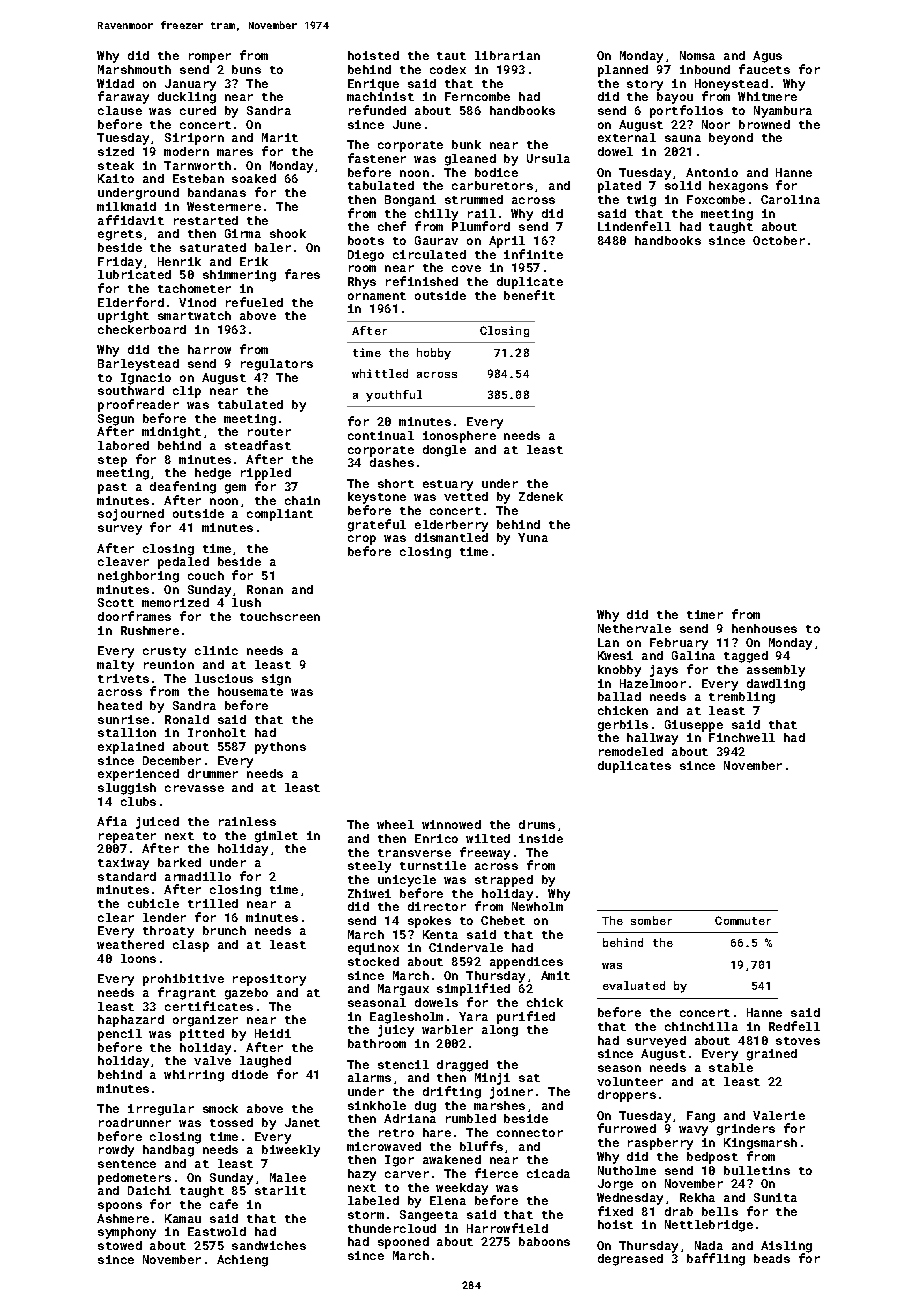 The width and height of the screenshot is (924, 1308). Describe the element at coordinates (451, 56) in the screenshot. I see `taut` at that location.
